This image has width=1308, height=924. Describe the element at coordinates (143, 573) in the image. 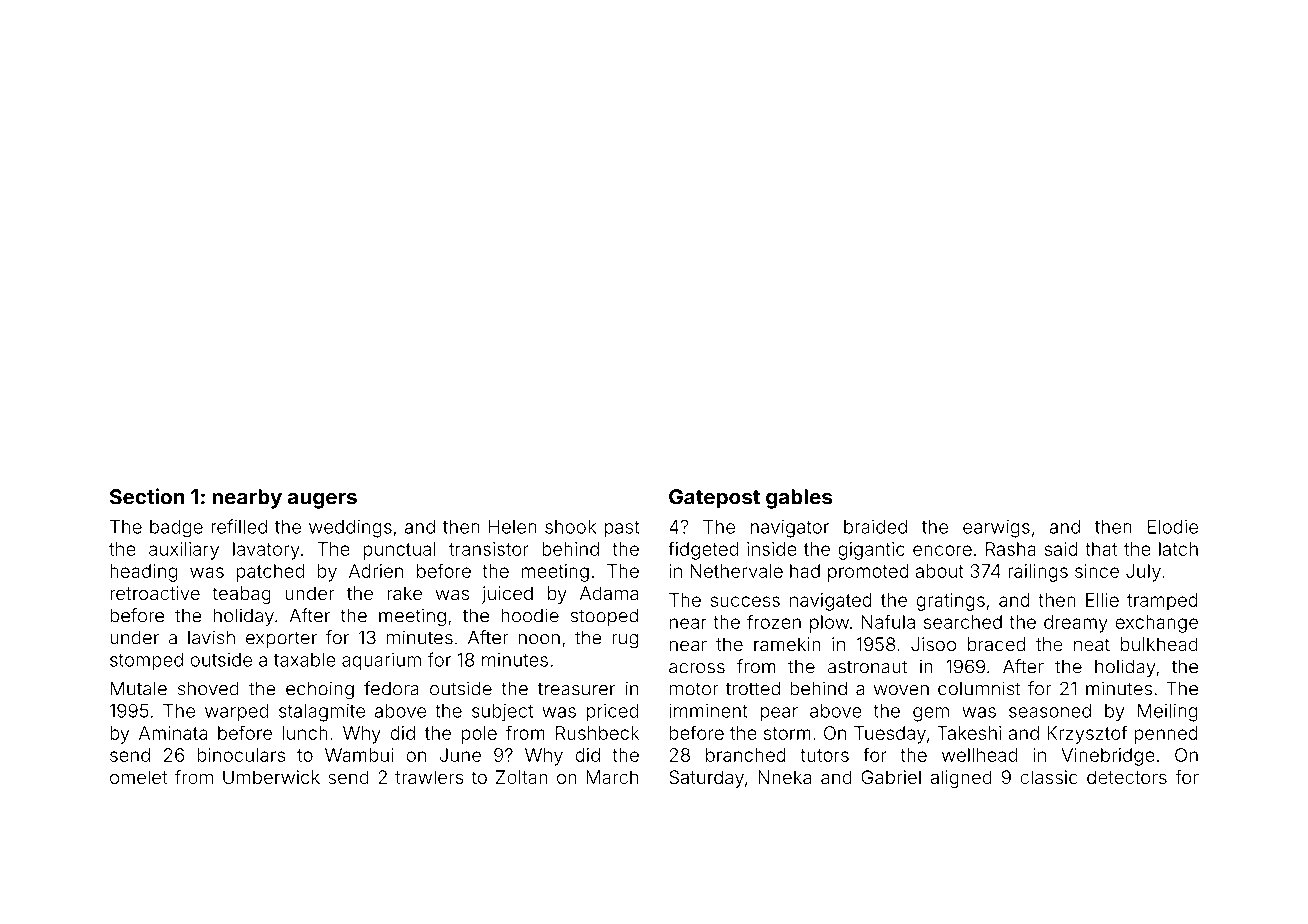

I see `heading` at that location.
